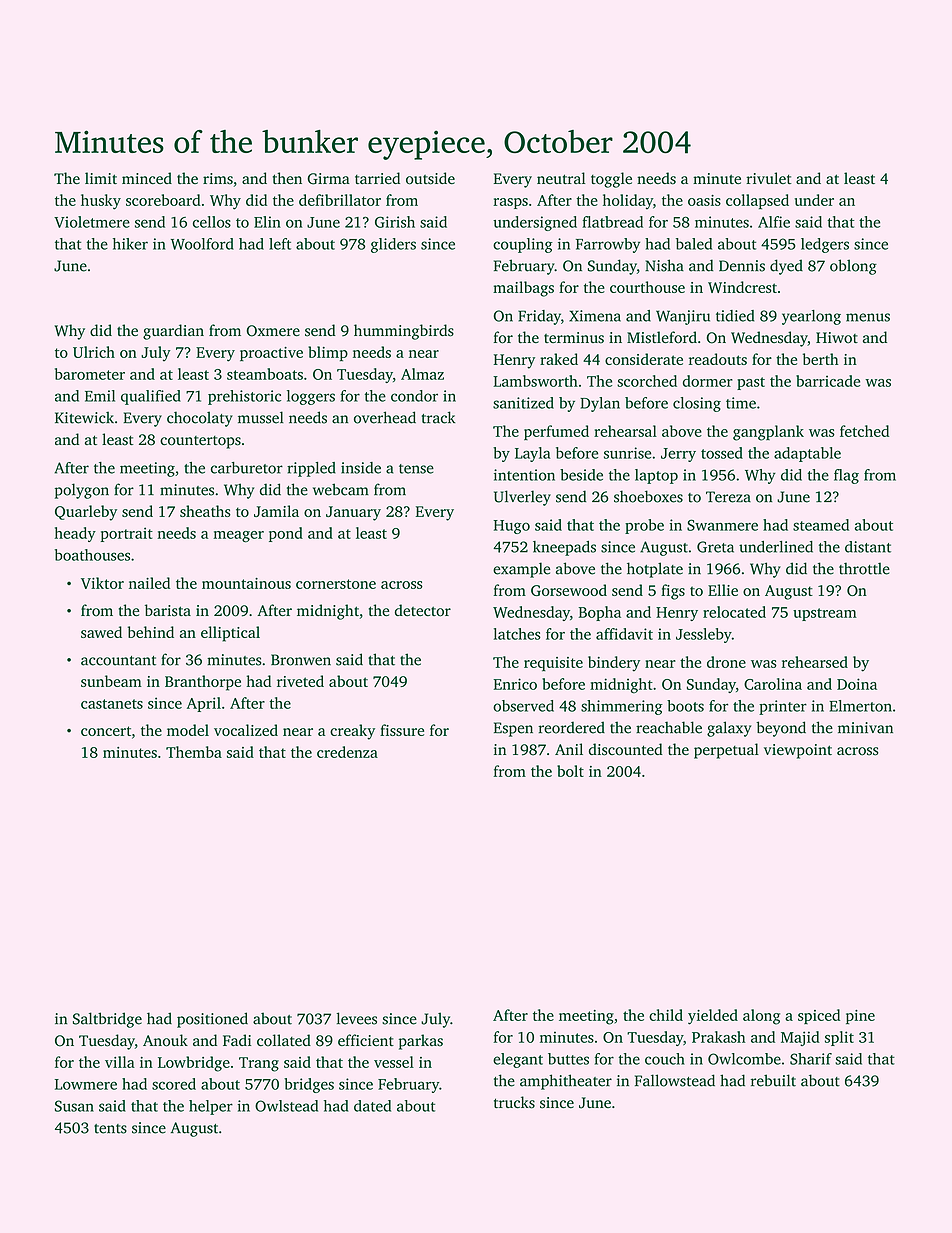  Describe the element at coordinates (656, 476) in the image. I see `laptop` at that location.
